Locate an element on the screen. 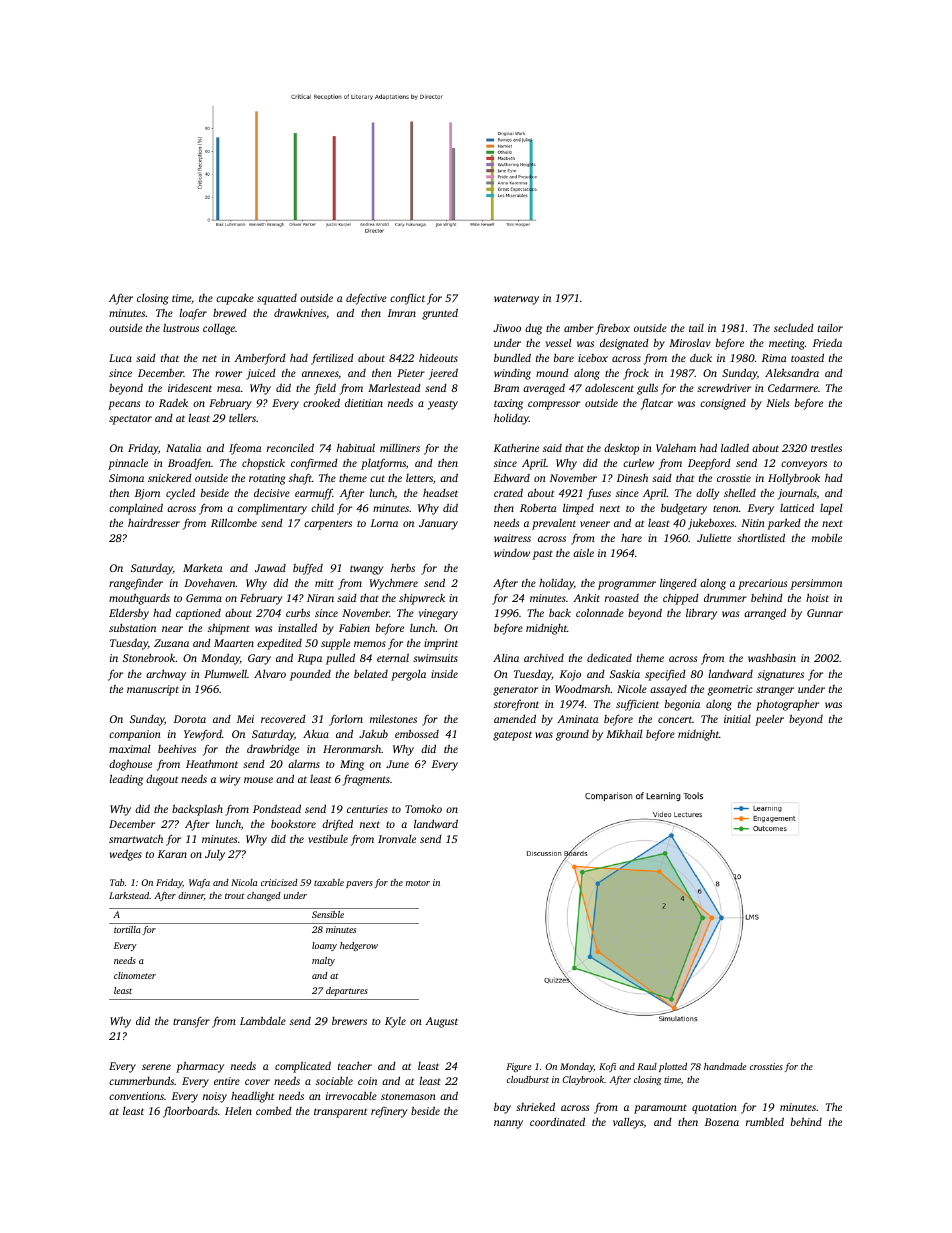 Image resolution: width=952 pixels, height=1233 pixels. peeler is located at coordinates (769, 720).
